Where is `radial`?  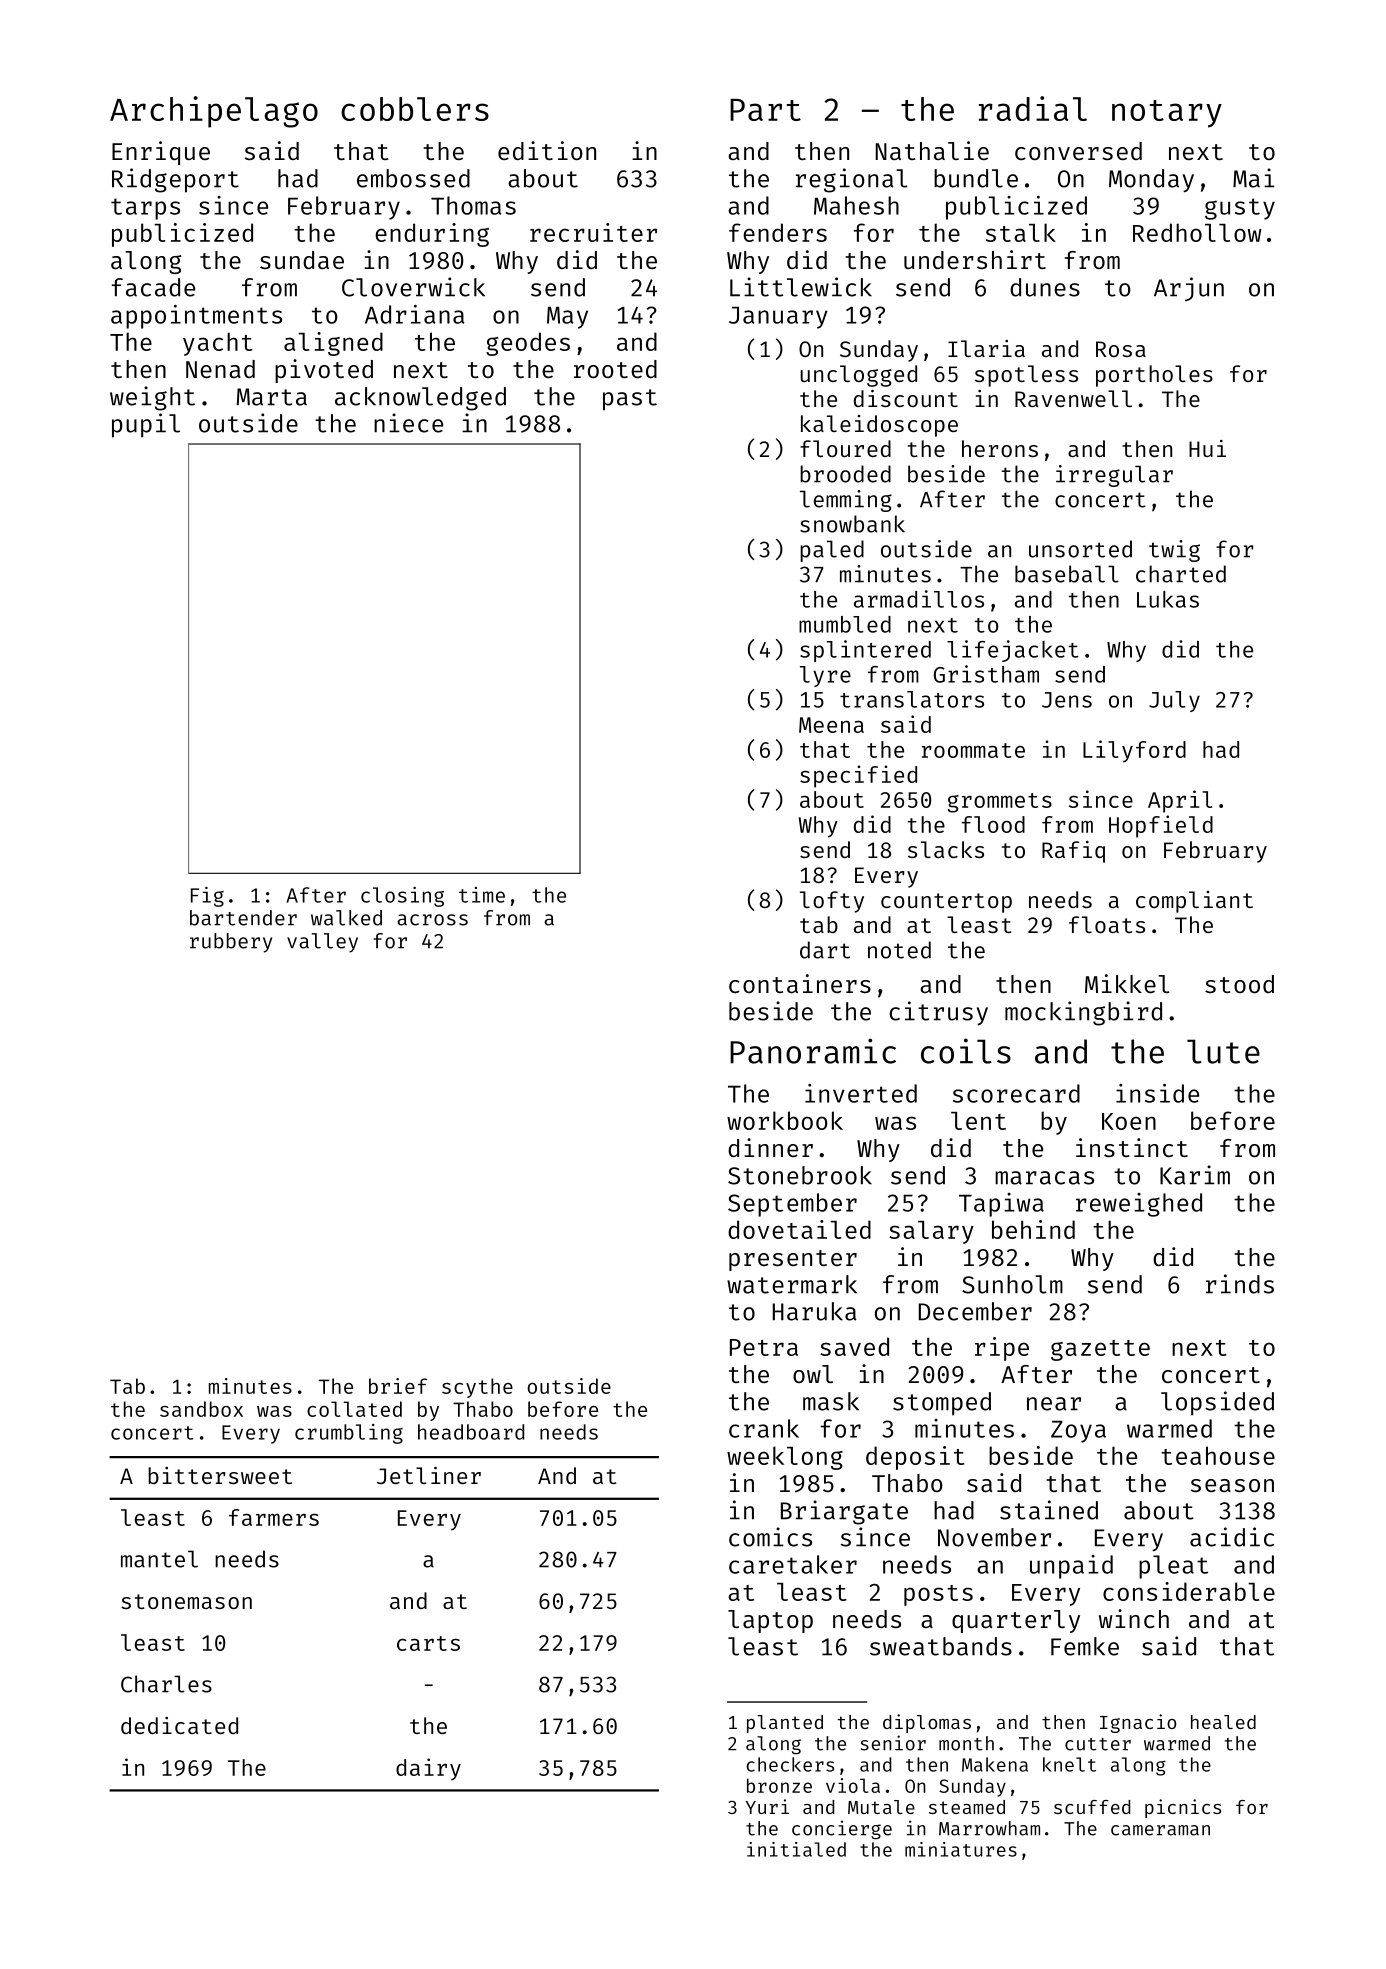
radial is located at coordinates (1033, 108).
